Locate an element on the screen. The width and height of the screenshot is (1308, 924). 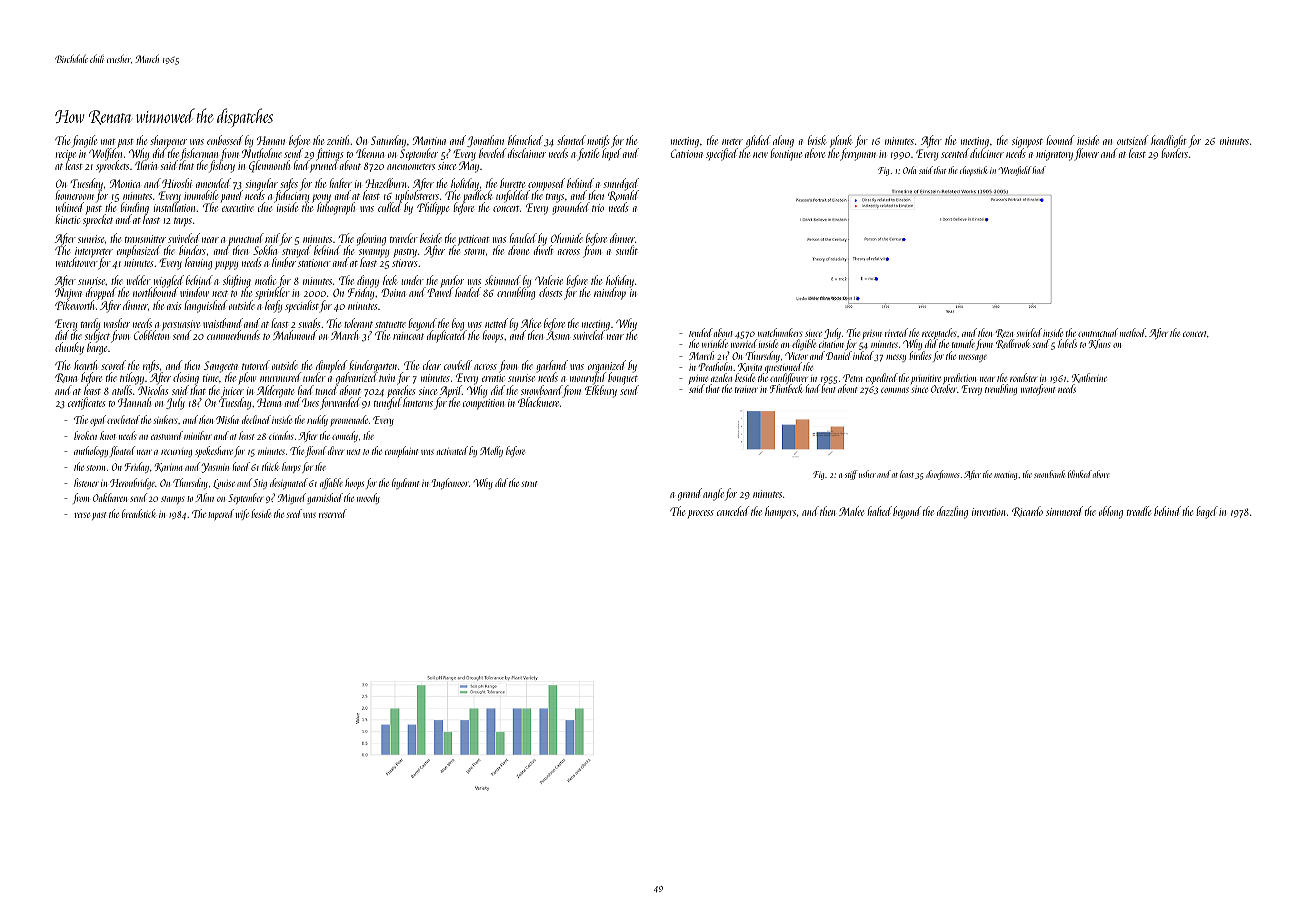
washer is located at coordinates (117, 323).
